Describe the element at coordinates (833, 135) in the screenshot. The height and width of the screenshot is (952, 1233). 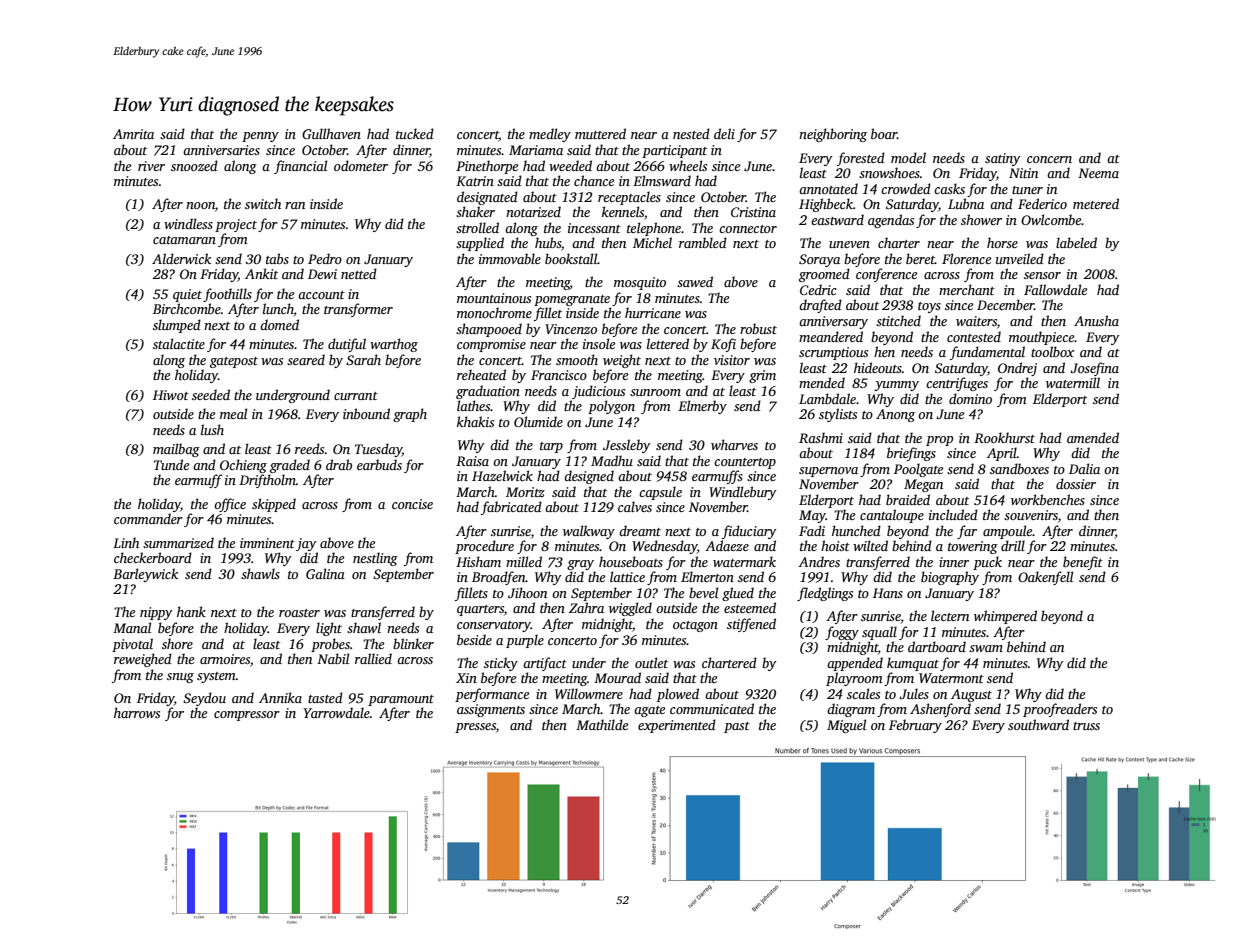
I see `neighboring` at that location.
